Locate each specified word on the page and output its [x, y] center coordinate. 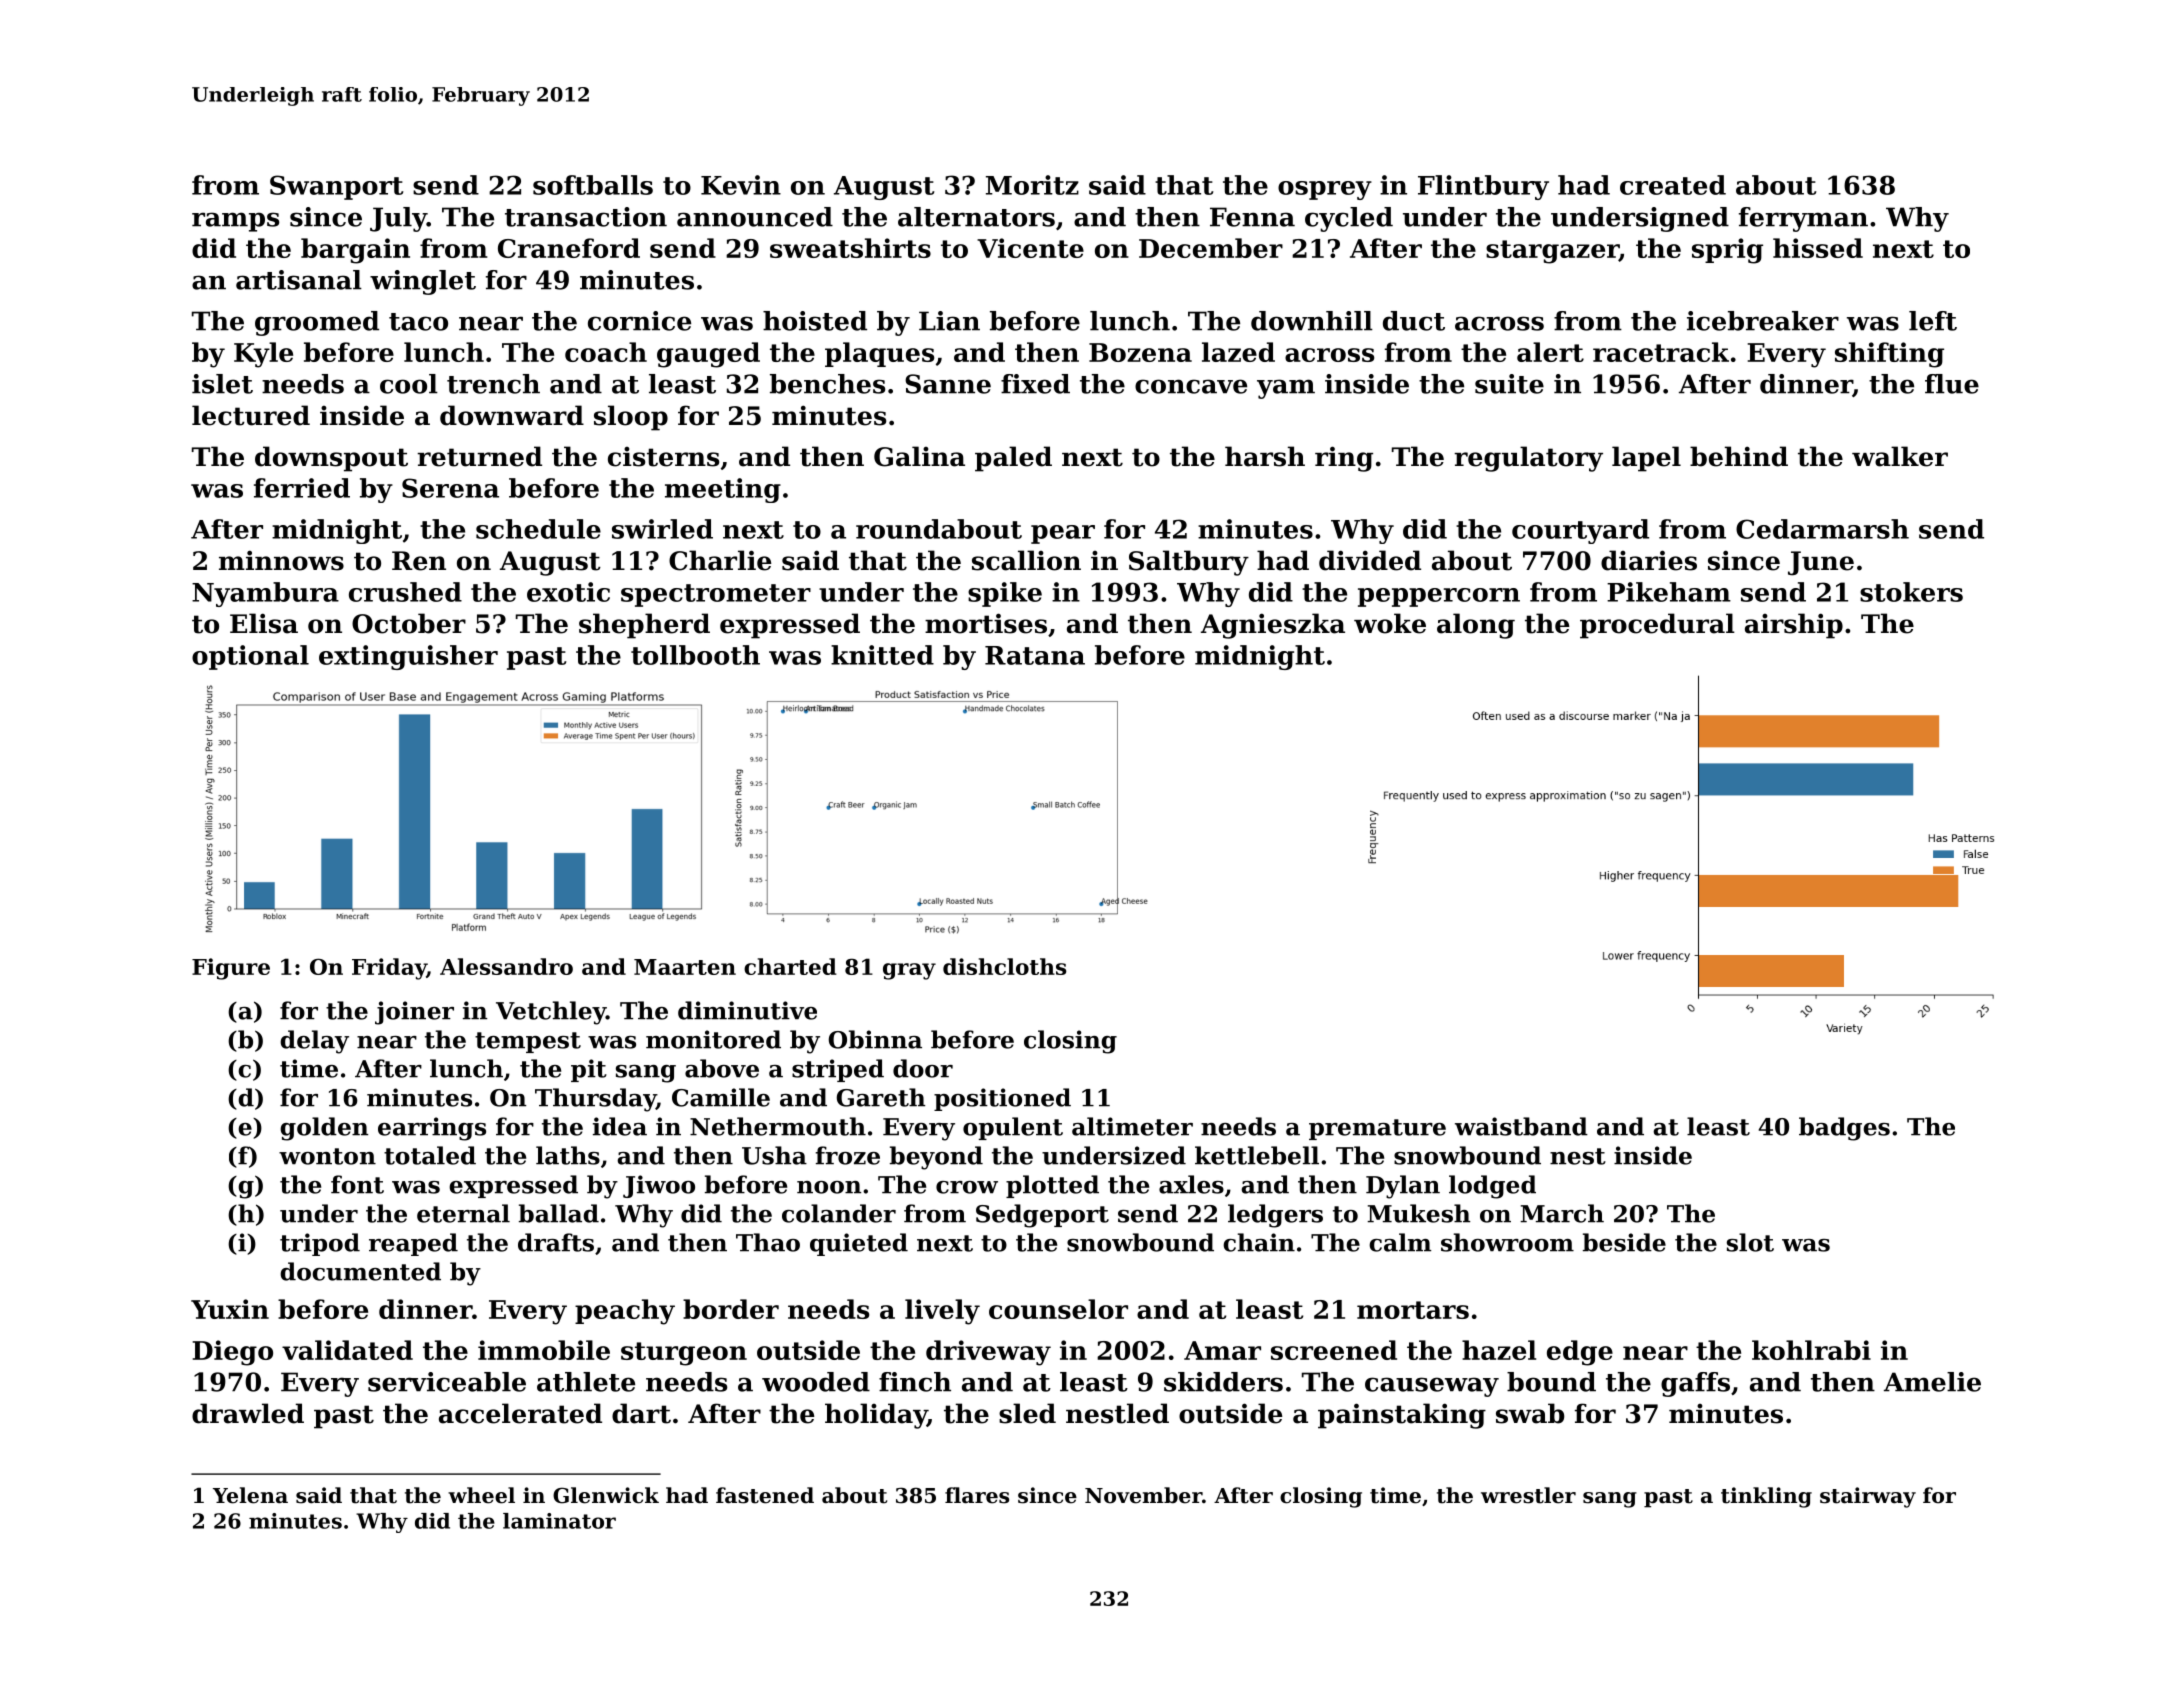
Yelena [250, 1495]
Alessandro [506, 966]
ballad [559, 1213]
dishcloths [1005, 966]
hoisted [815, 321]
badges [1844, 1129]
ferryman [1803, 219]
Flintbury [1483, 187]
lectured [251, 415]
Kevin [741, 185]
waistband [1521, 1126]
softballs [593, 185]
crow [967, 1187]
